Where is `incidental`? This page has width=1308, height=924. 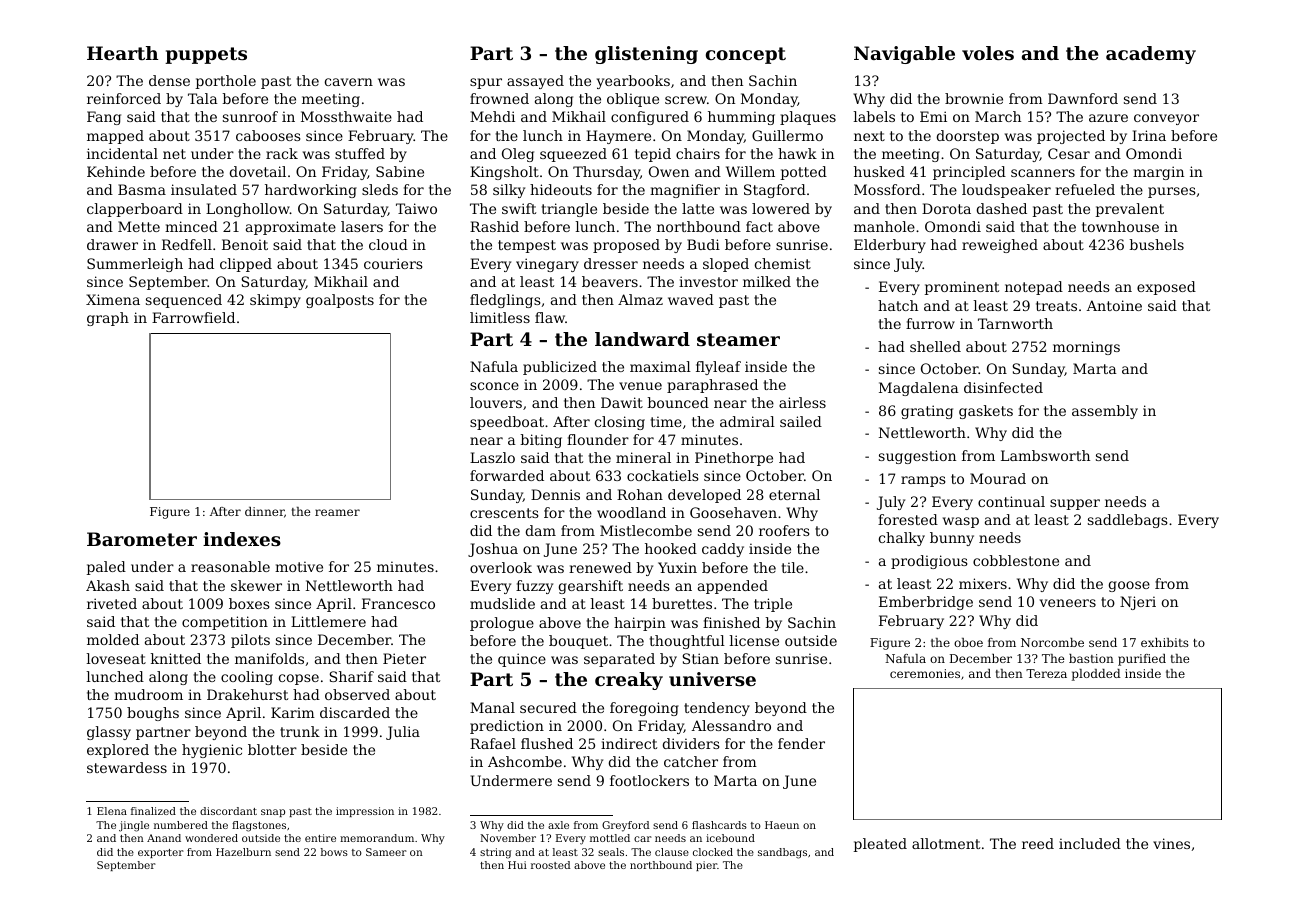
incidental is located at coordinates (122, 153).
